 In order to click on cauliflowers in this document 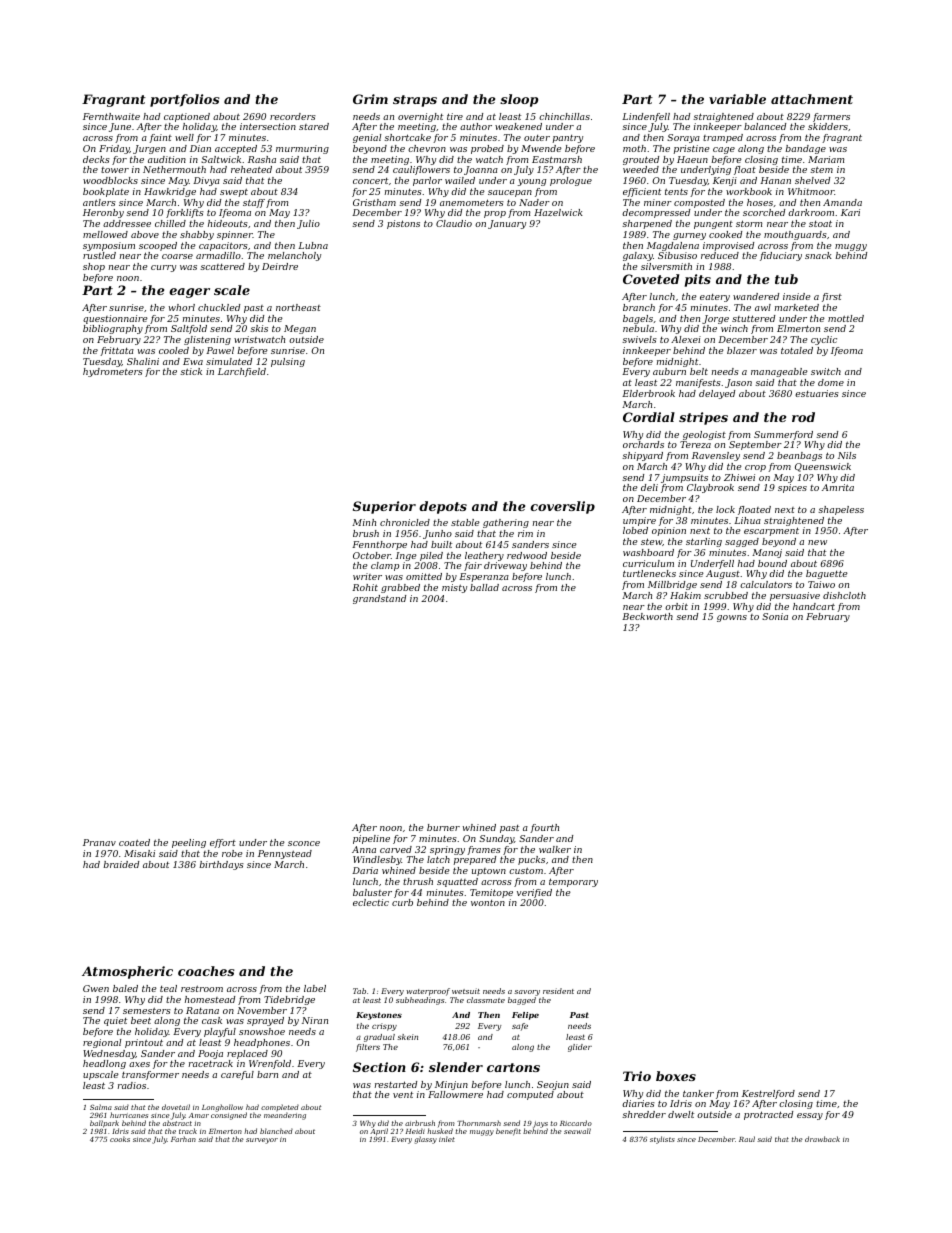, I will do `click(421, 170)`.
